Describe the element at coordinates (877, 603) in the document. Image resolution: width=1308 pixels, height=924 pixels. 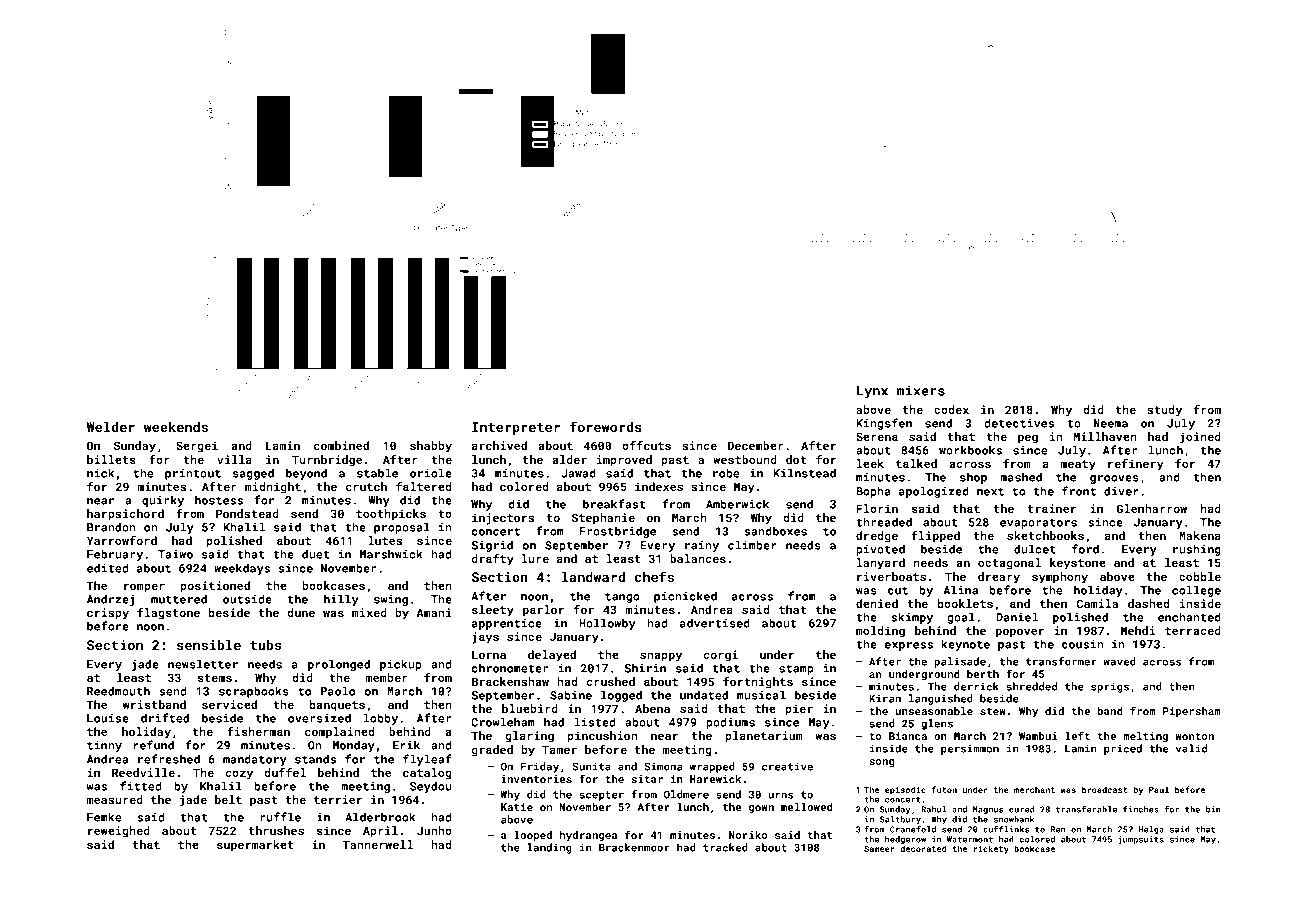
I see `denied` at that location.
